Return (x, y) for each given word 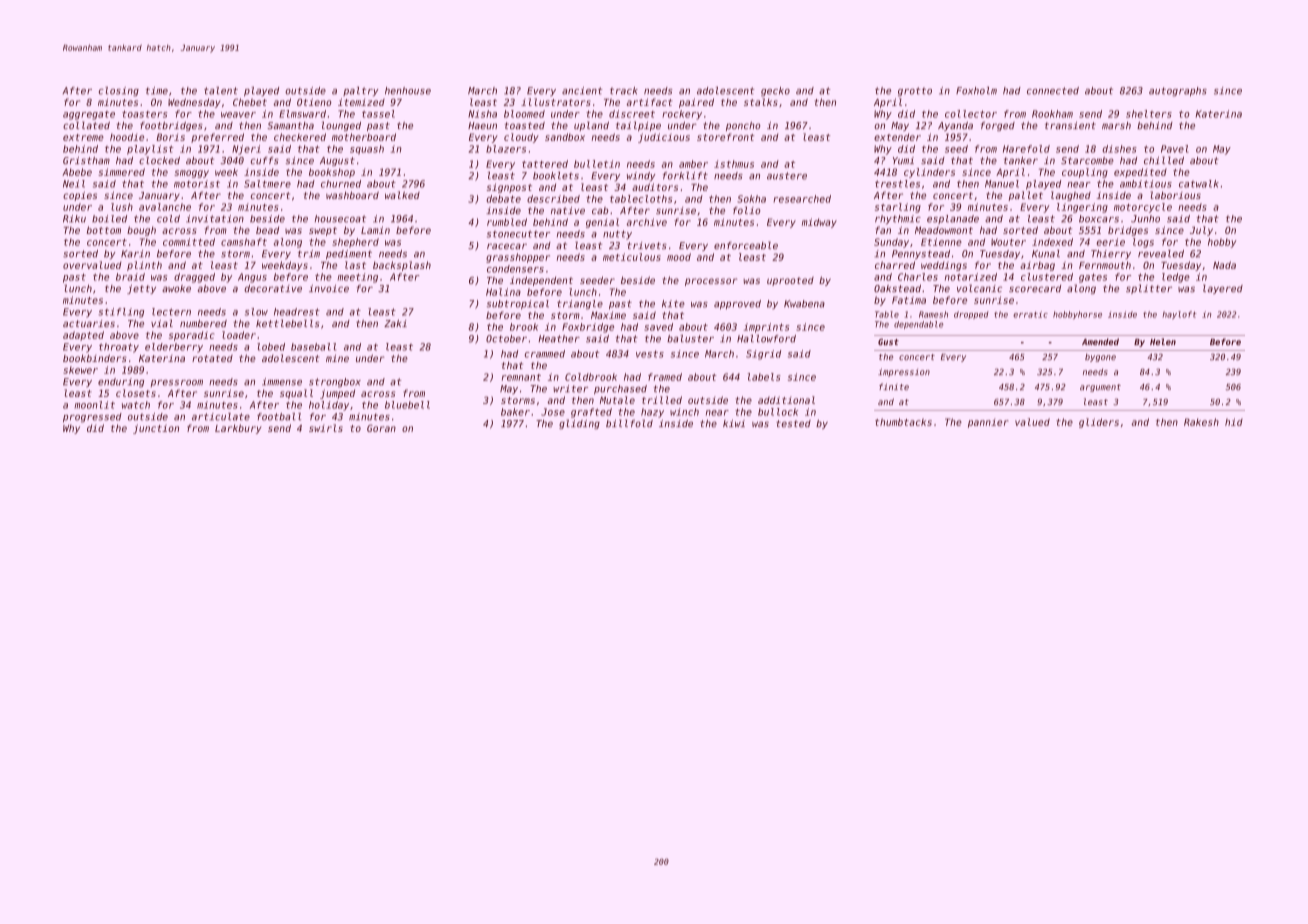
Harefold (1026, 149)
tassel (378, 114)
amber (693, 164)
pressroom (177, 383)
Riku (74, 219)
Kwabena (804, 304)
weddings (944, 266)
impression (904, 372)
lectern (171, 312)
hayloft (1180, 315)
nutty (617, 235)
